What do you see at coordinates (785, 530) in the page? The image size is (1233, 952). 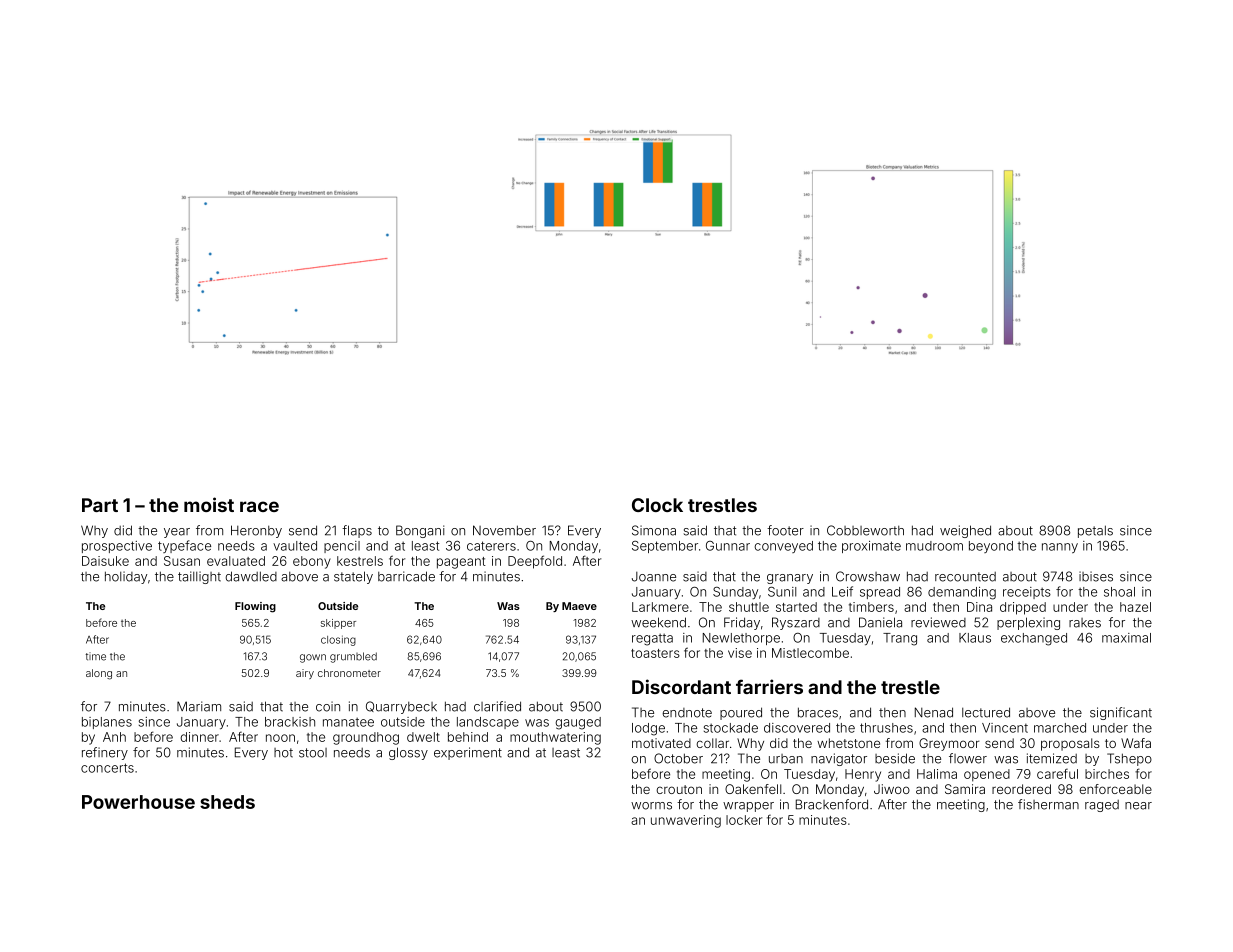 I see `footer` at bounding box center [785, 530].
